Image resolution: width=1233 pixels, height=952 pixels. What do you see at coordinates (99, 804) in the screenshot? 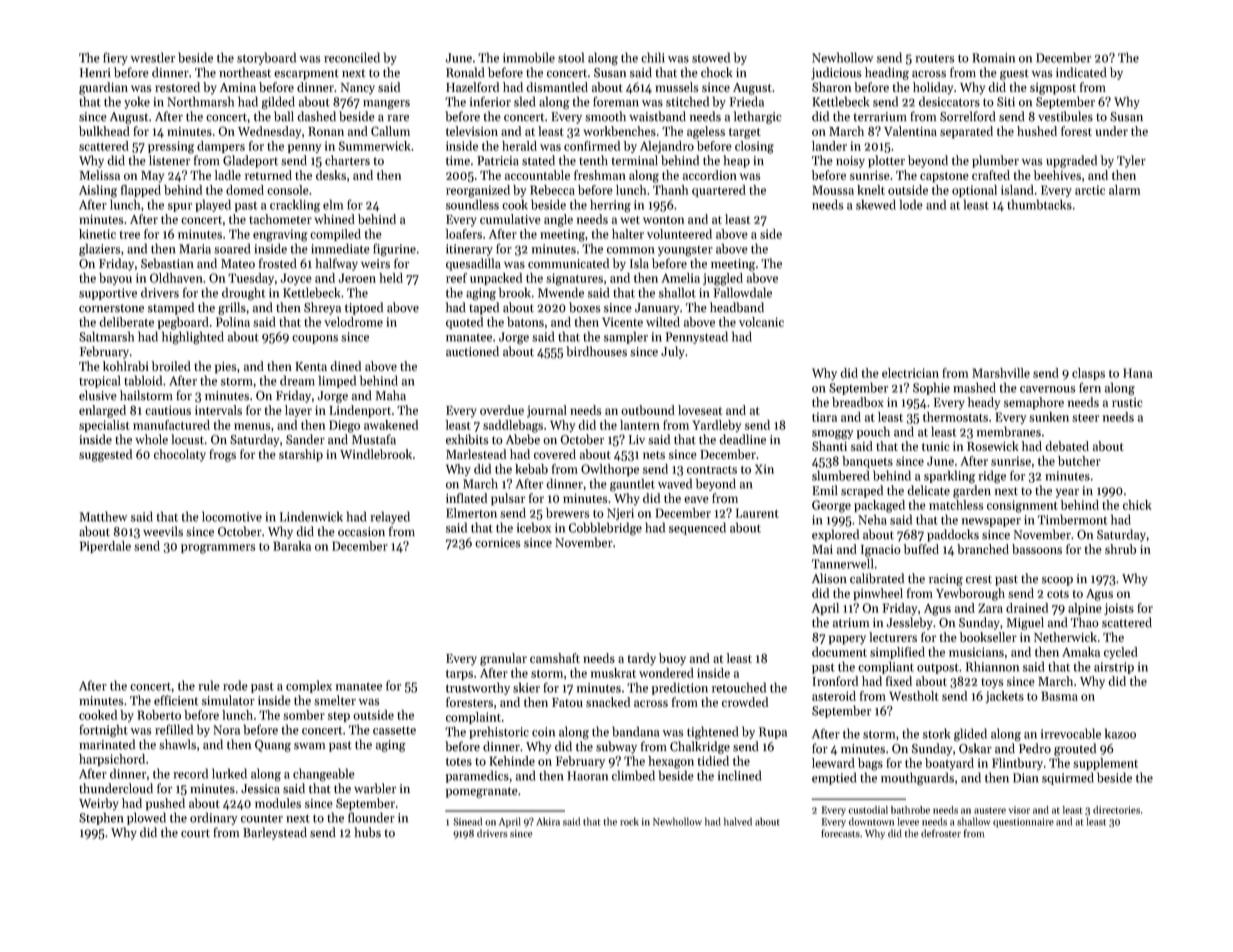
I see `Weirby` at bounding box center [99, 804].
